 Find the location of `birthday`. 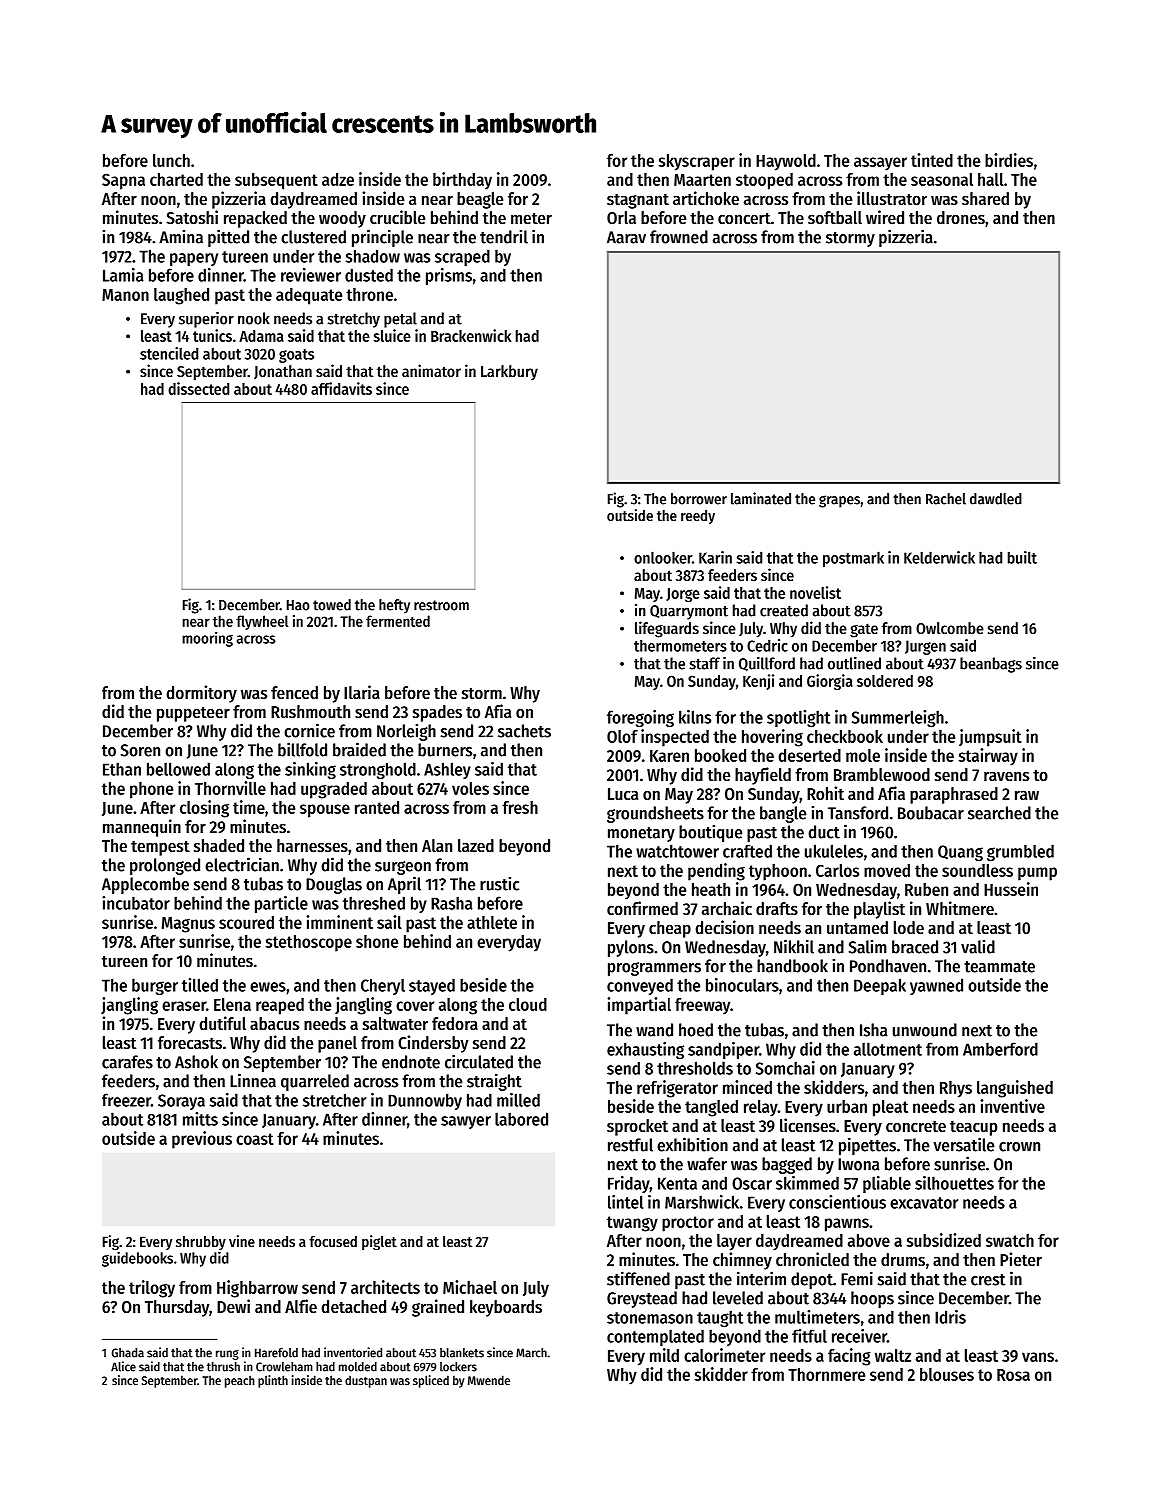

birthday is located at coordinates (462, 181).
